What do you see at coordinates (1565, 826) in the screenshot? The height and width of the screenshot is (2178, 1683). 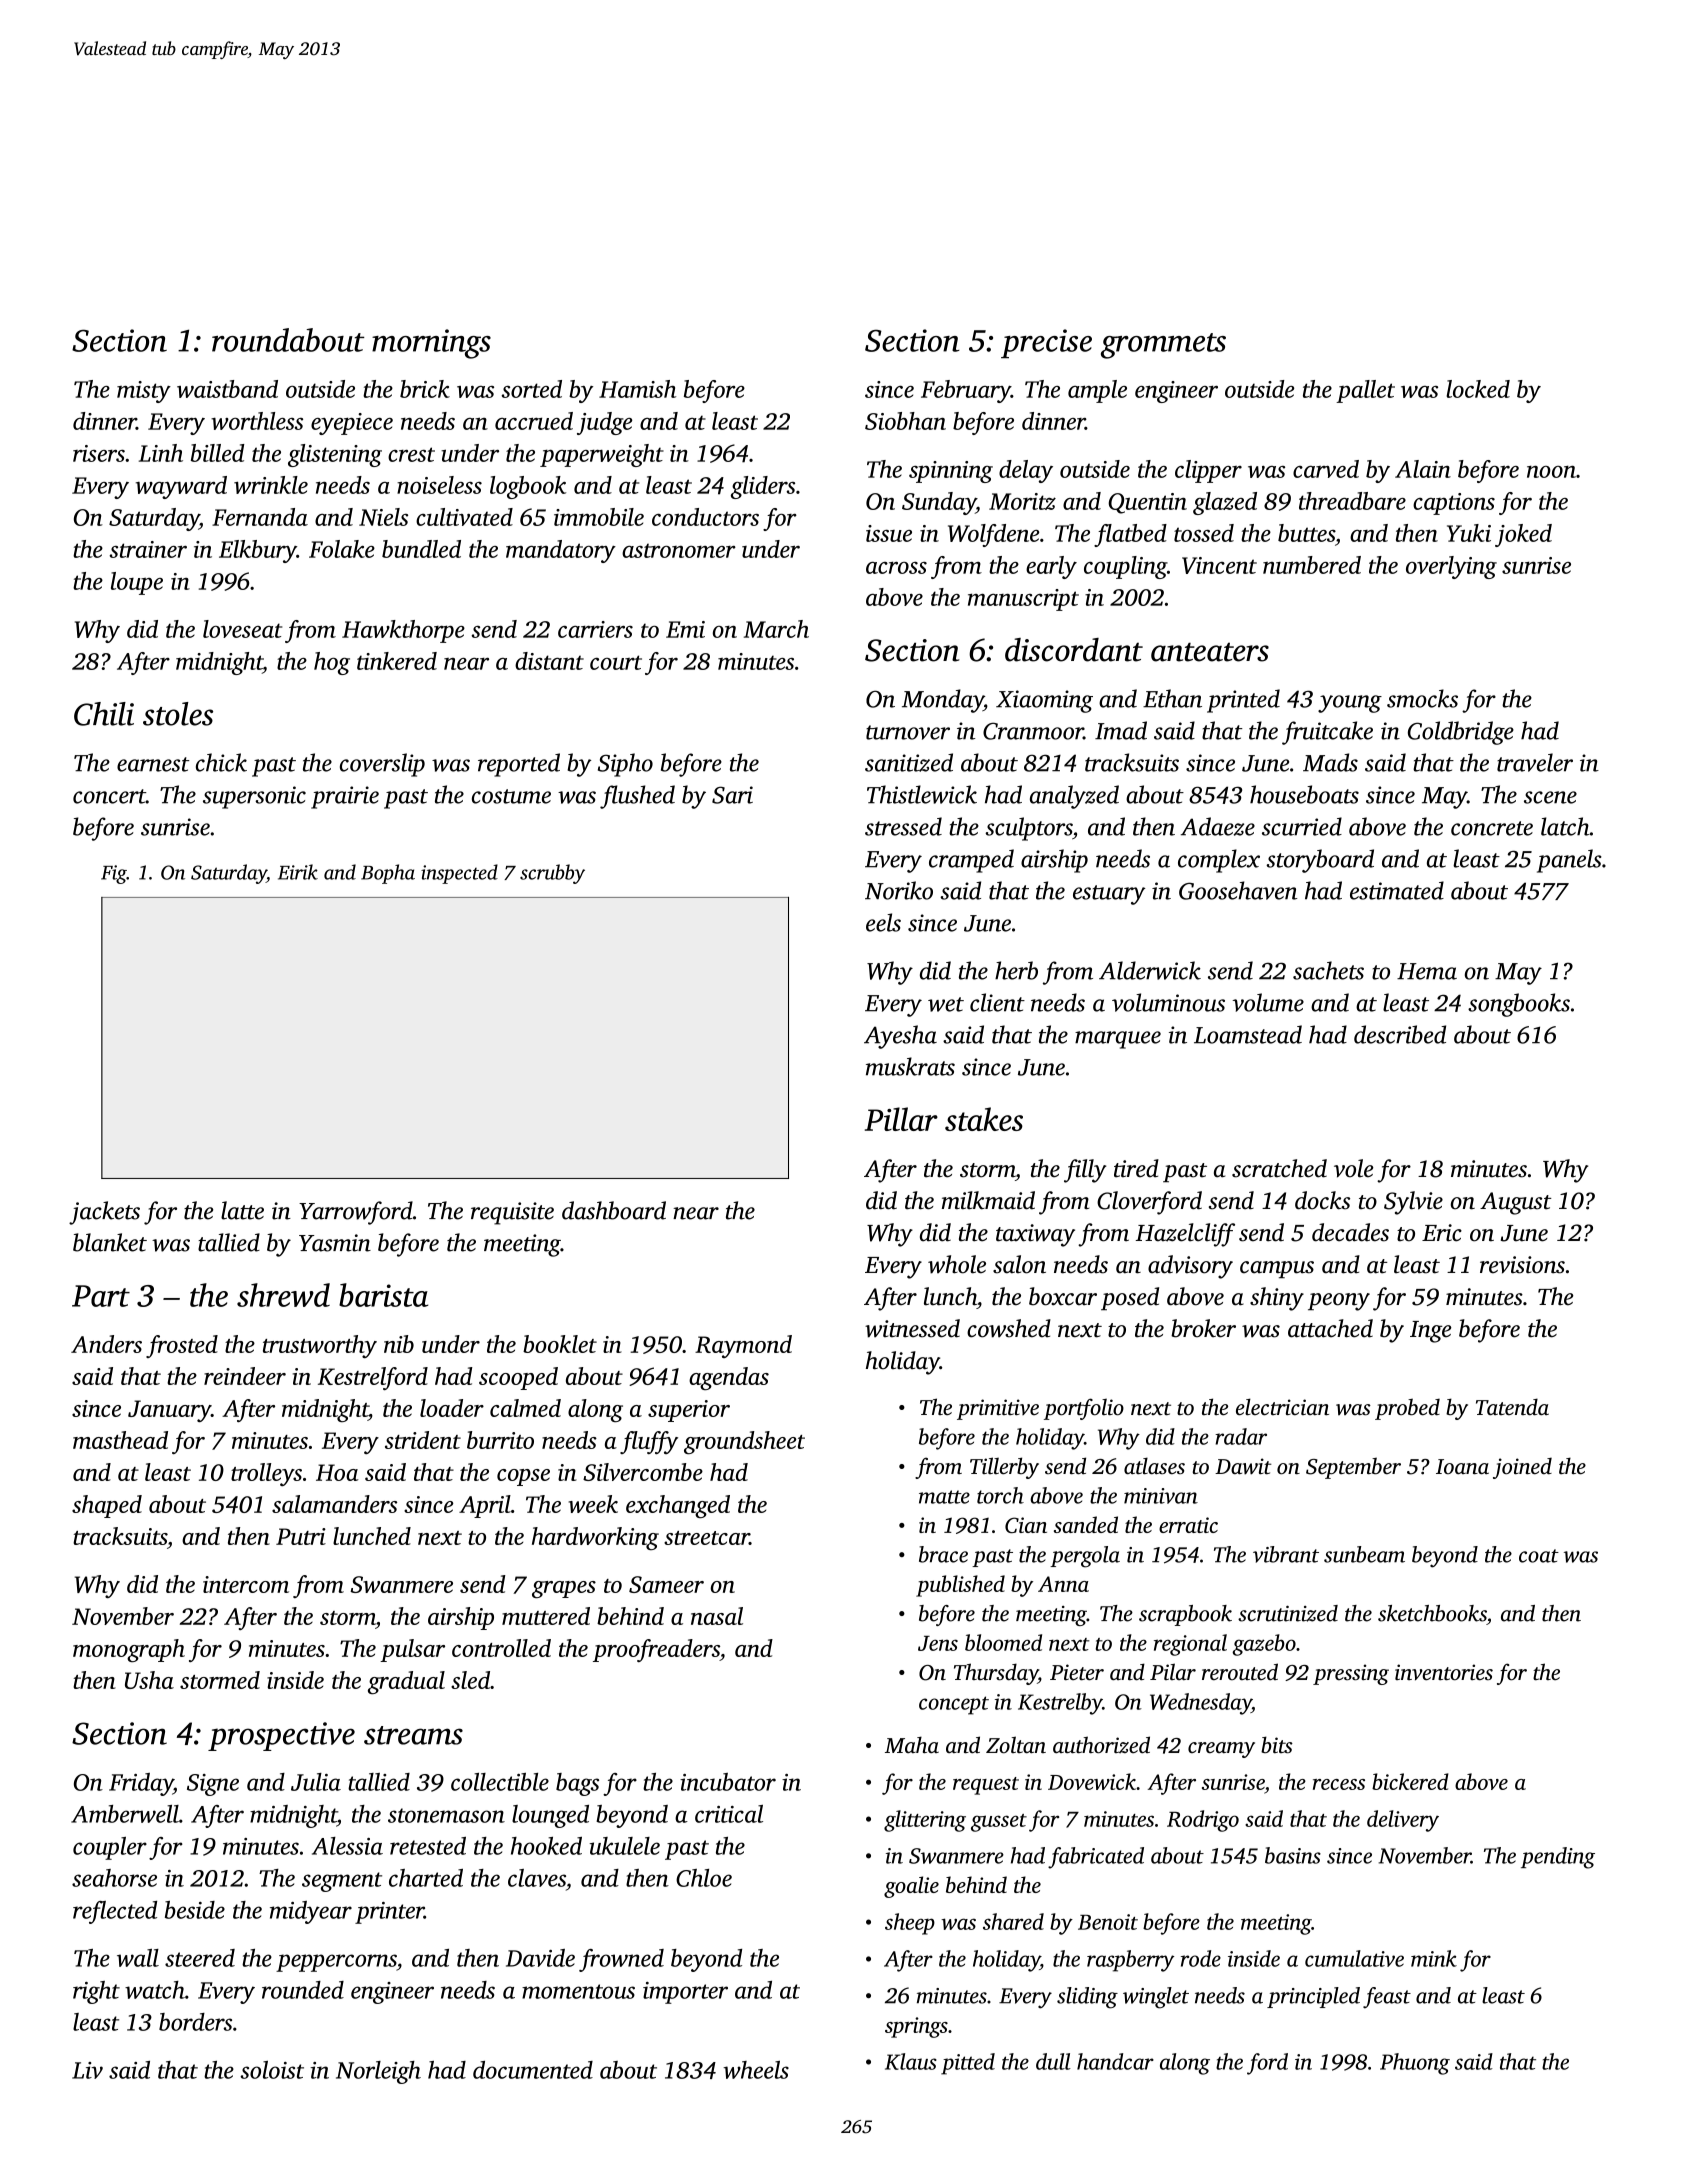 I see `latch` at bounding box center [1565, 826].
